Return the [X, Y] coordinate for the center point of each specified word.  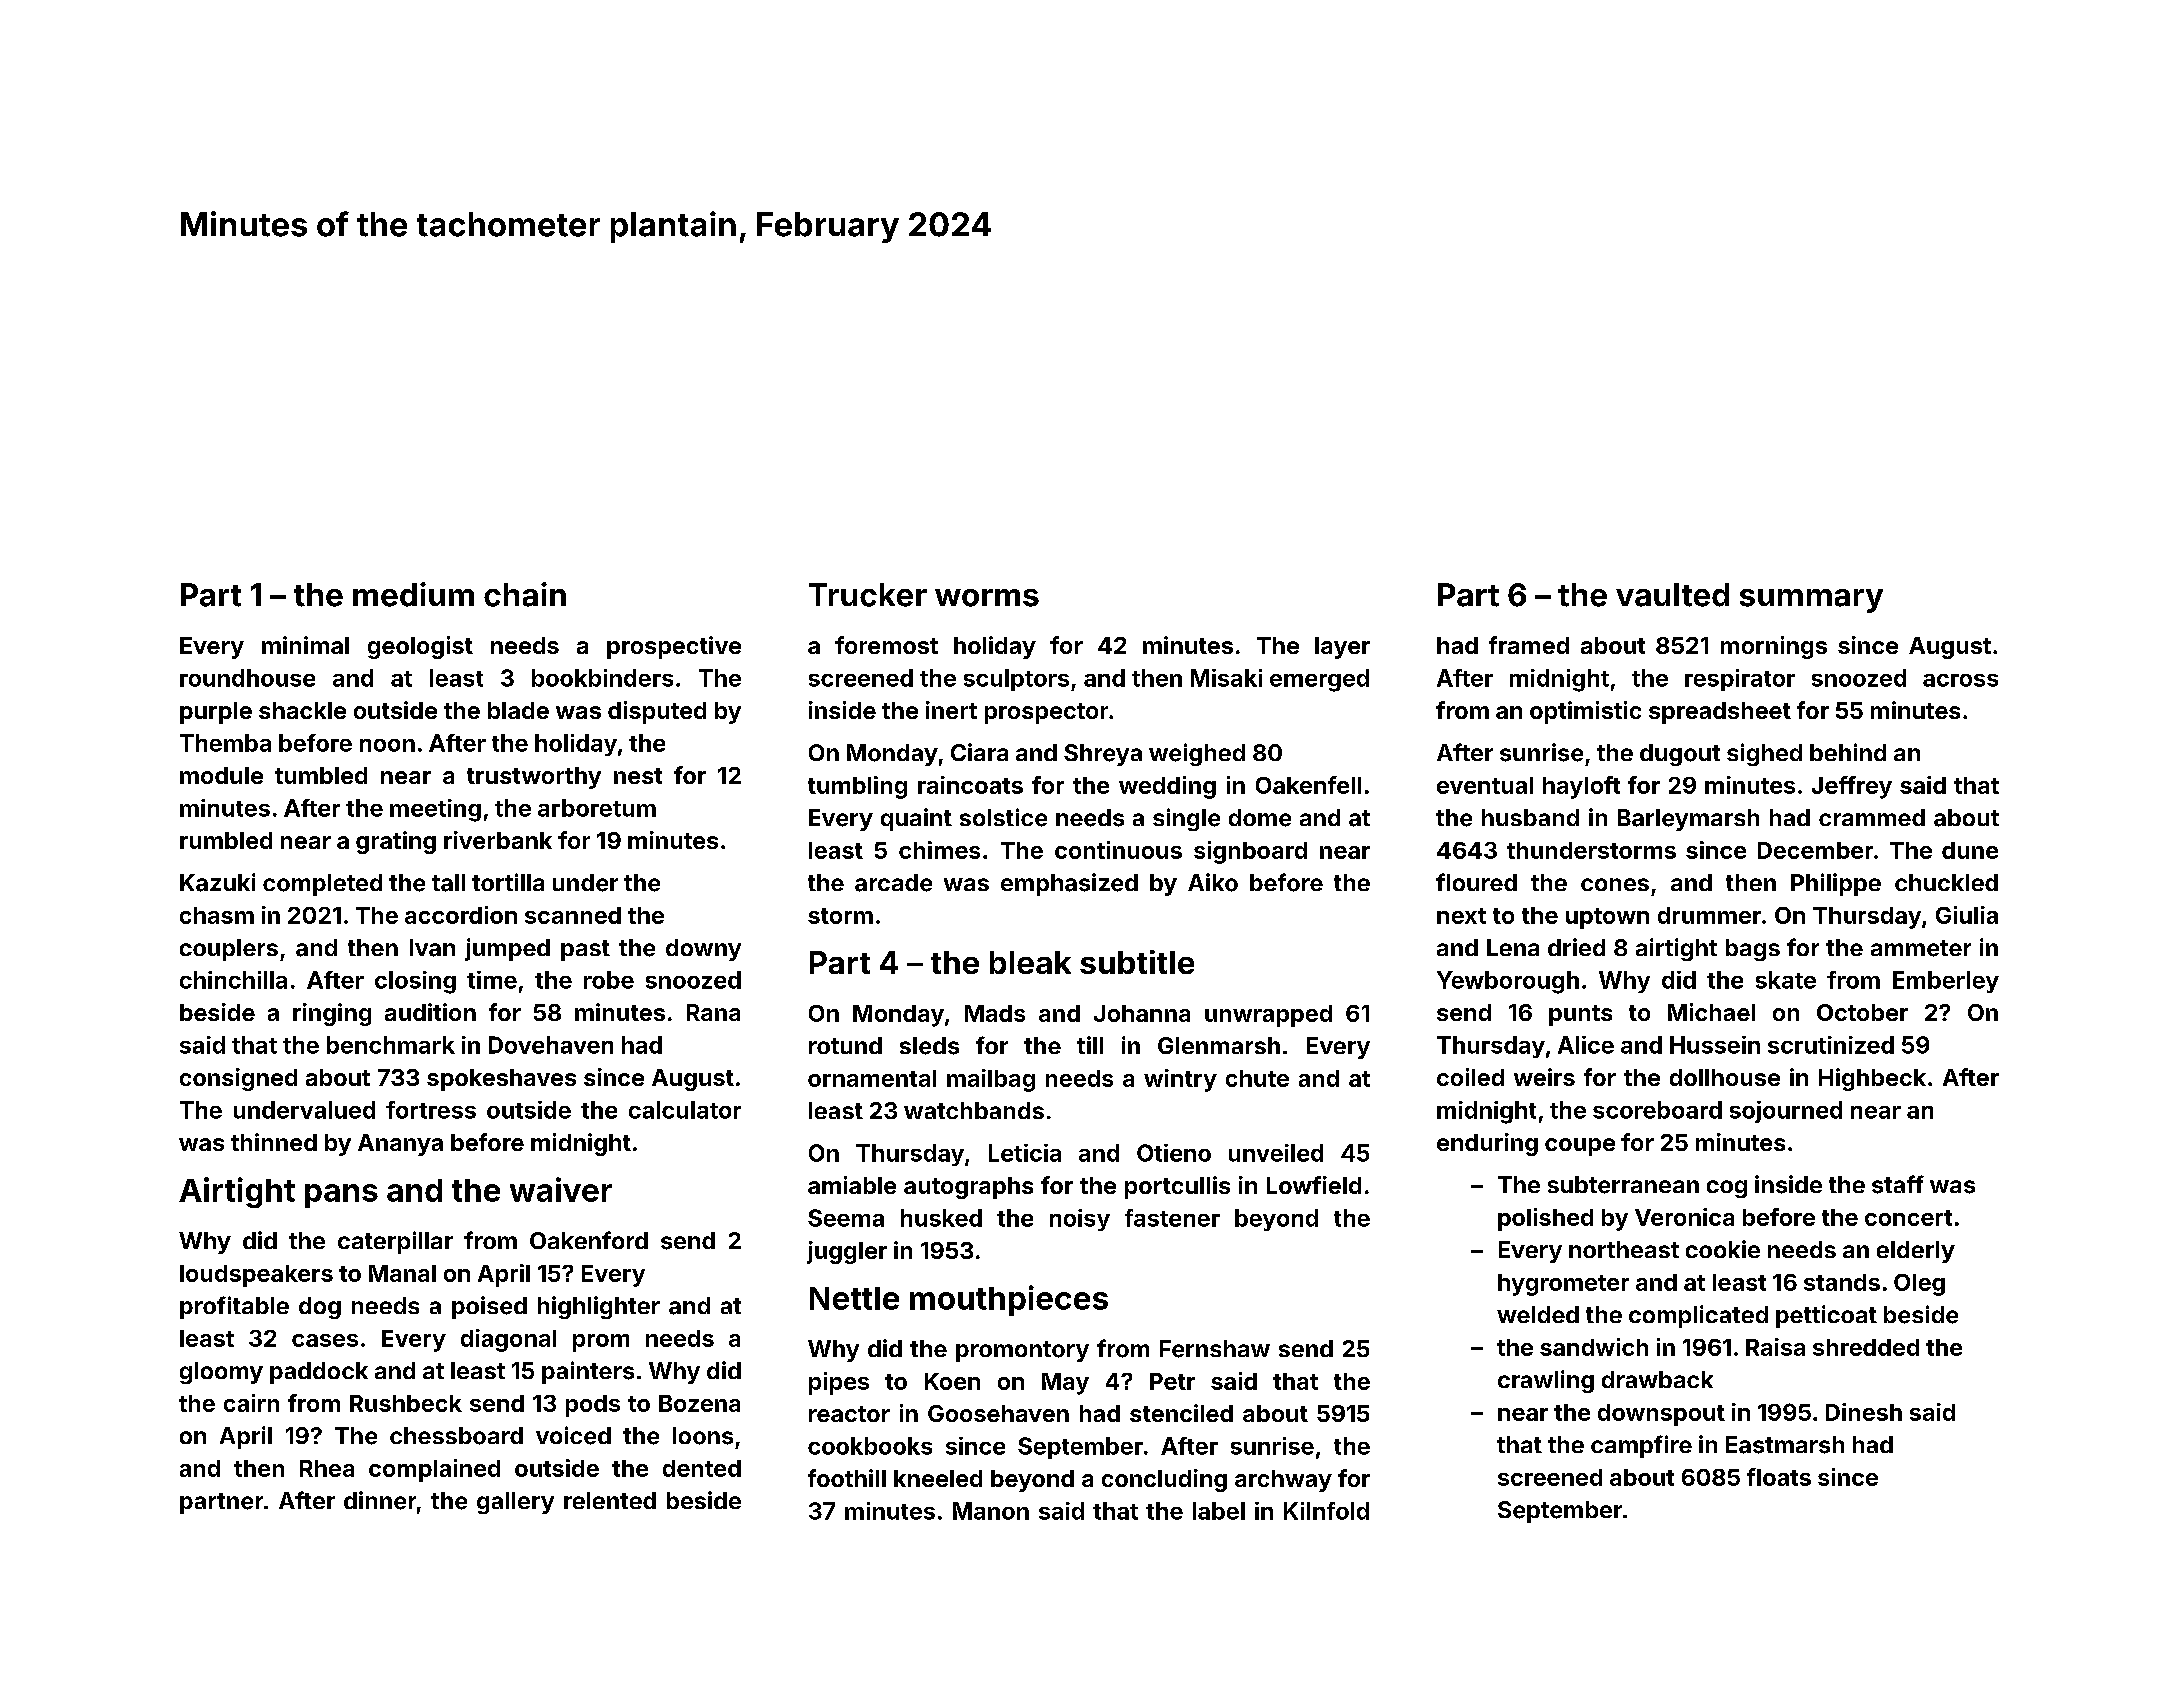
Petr [1172, 1381]
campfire [1641, 1446]
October [1862, 1012]
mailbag [991, 1080]
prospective [674, 647]
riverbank [498, 840]
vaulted [1672, 595]
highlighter [599, 1307]
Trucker [868, 595]
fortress [431, 1110]
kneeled [938, 1478]
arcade [893, 883]
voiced [573, 1435]
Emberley [1946, 982]
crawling [1546, 1381]
